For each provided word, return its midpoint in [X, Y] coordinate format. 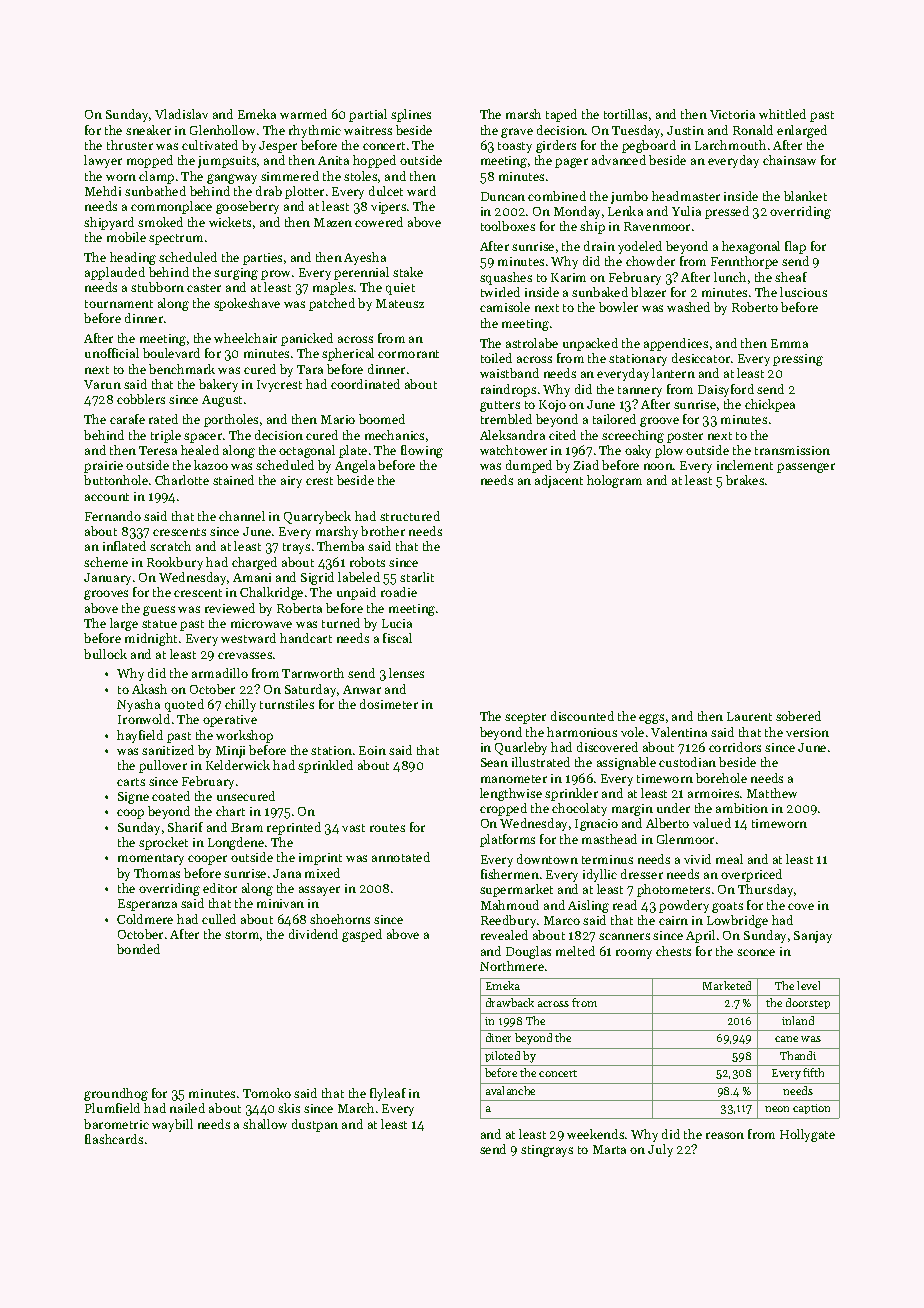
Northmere [512, 966]
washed [688, 307]
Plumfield [112, 1108]
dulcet [386, 191]
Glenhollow [222, 130]
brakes [745, 480]
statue [159, 624]
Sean [494, 762]
